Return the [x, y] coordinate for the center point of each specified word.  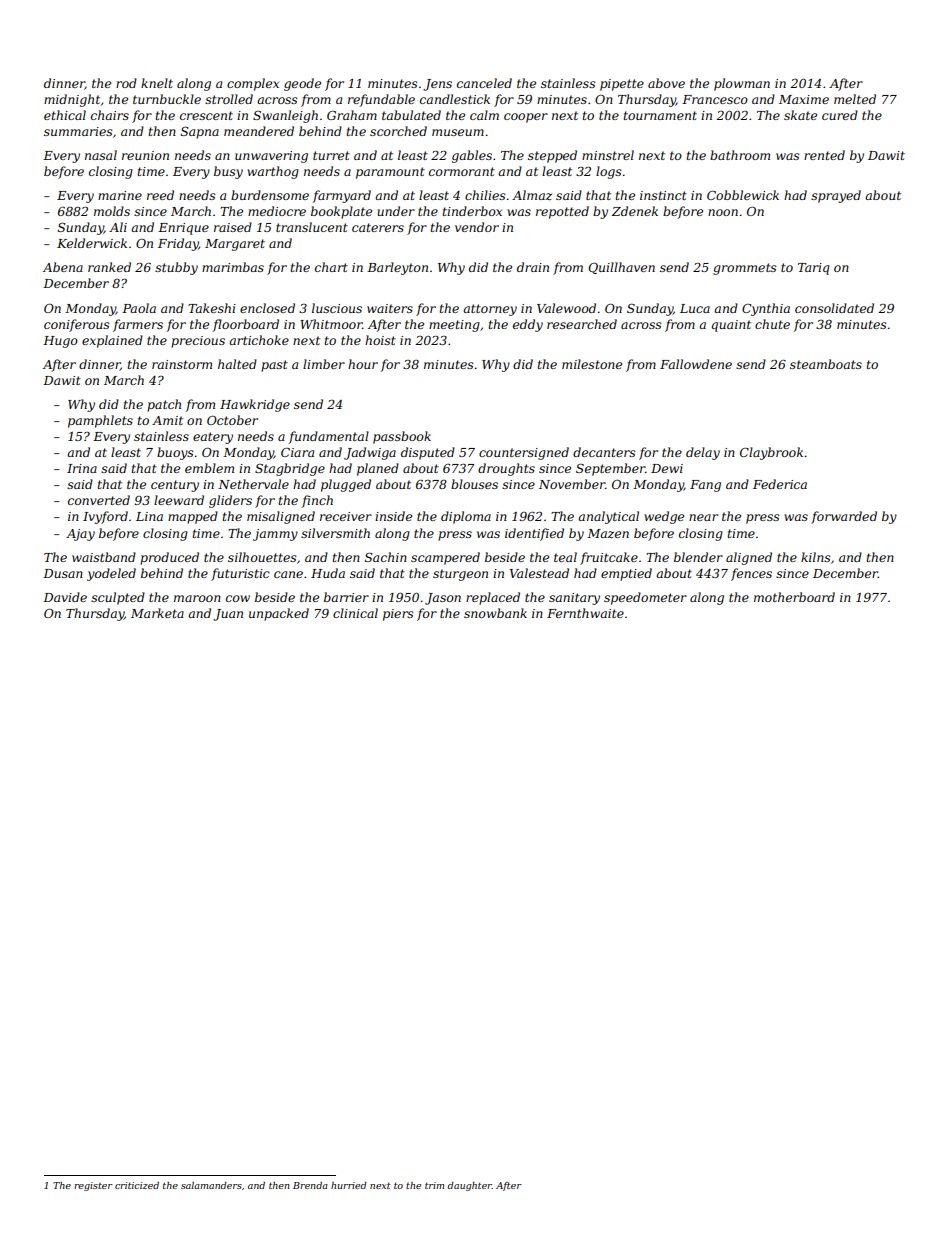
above [666, 83]
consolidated [834, 308]
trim [434, 1185]
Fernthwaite [585, 613]
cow [238, 598]
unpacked [279, 614]
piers [398, 615]
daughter [470, 1186]
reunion [145, 155]
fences [751, 574]
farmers [138, 325]
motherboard [794, 597]
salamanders [211, 1185]
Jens [437, 85]
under [396, 211]
